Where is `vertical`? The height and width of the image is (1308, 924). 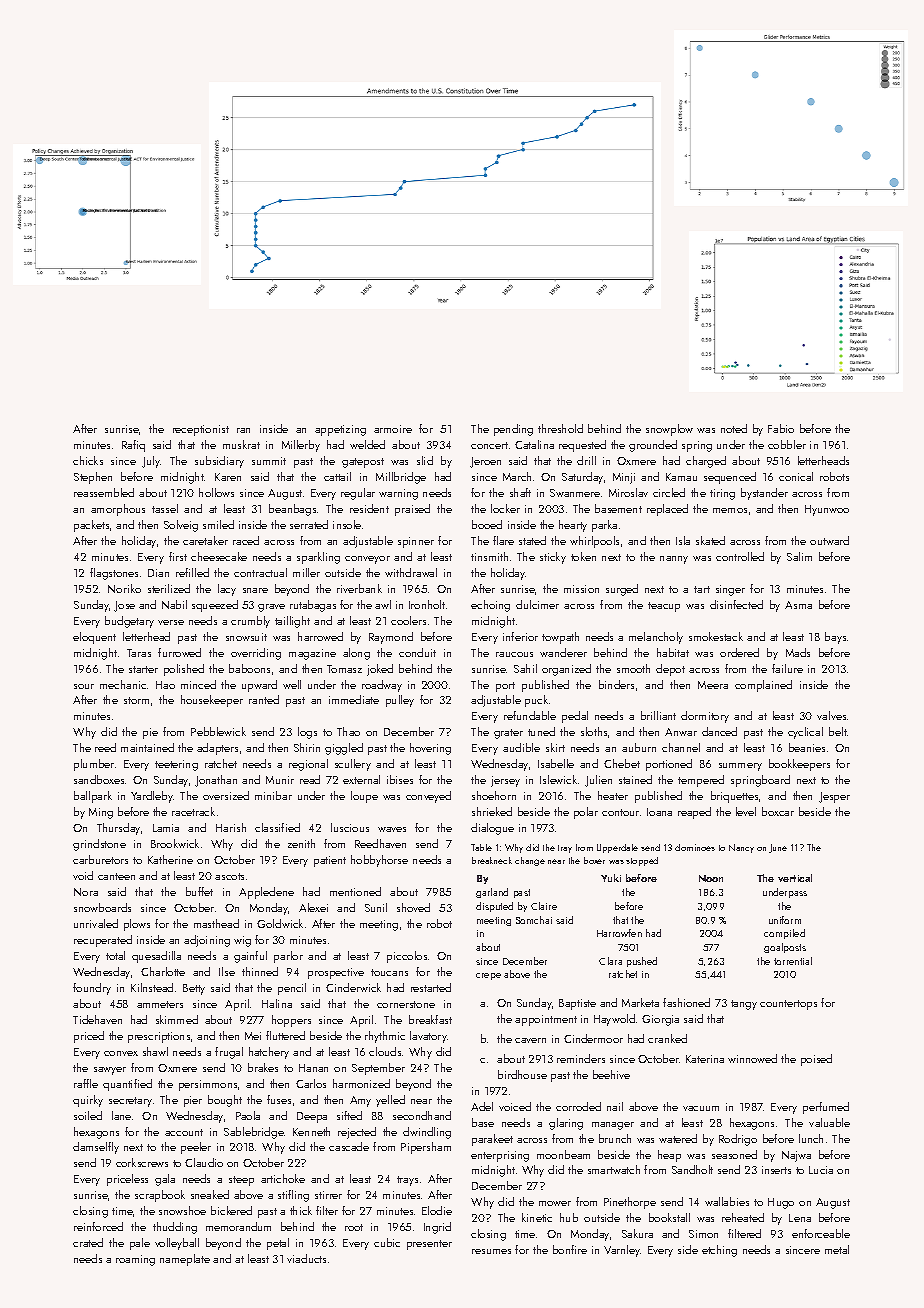
vertical is located at coordinates (795, 878).
